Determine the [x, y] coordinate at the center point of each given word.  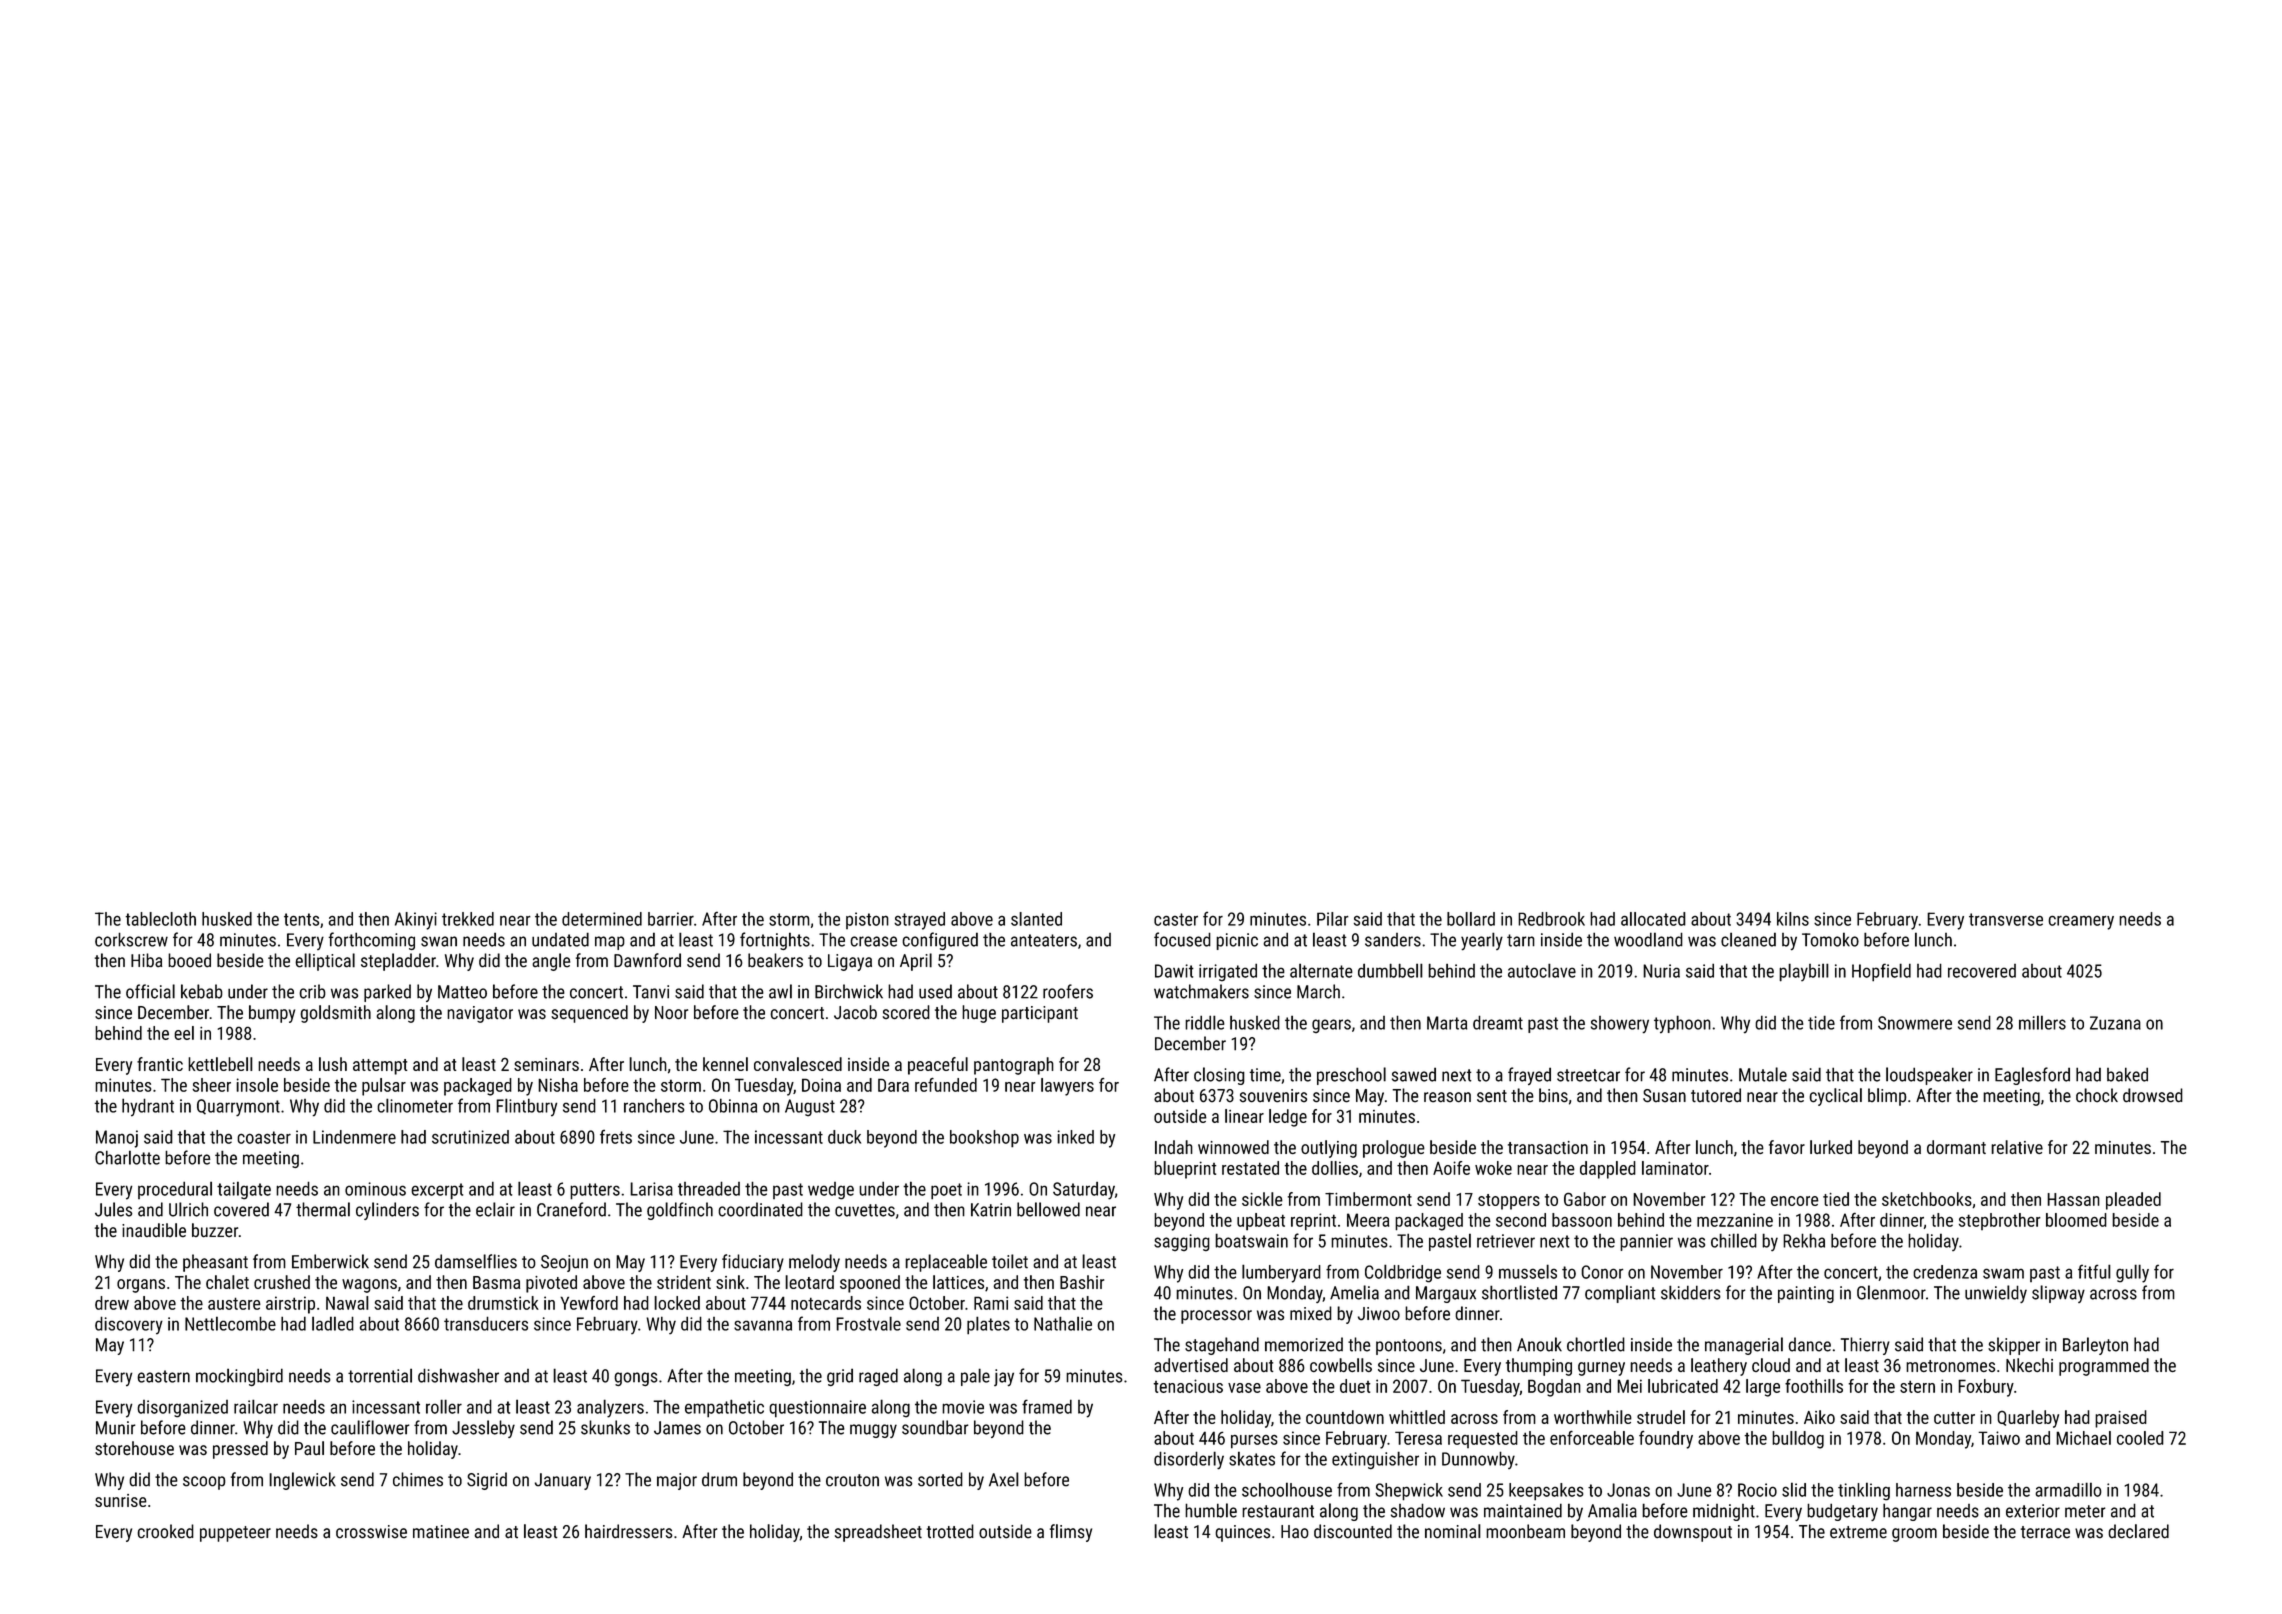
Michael [2083, 1438]
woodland [1648, 939]
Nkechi [2029, 1365]
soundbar [935, 1427]
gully [2132, 1273]
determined [602, 919]
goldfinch [680, 1211]
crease [873, 941]
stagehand [1222, 1346]
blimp [1887, 1097]
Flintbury [526, 1107]
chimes [418, 1479]
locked [677, 1303]
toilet [1010, 1261]
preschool [1351, 1076]
